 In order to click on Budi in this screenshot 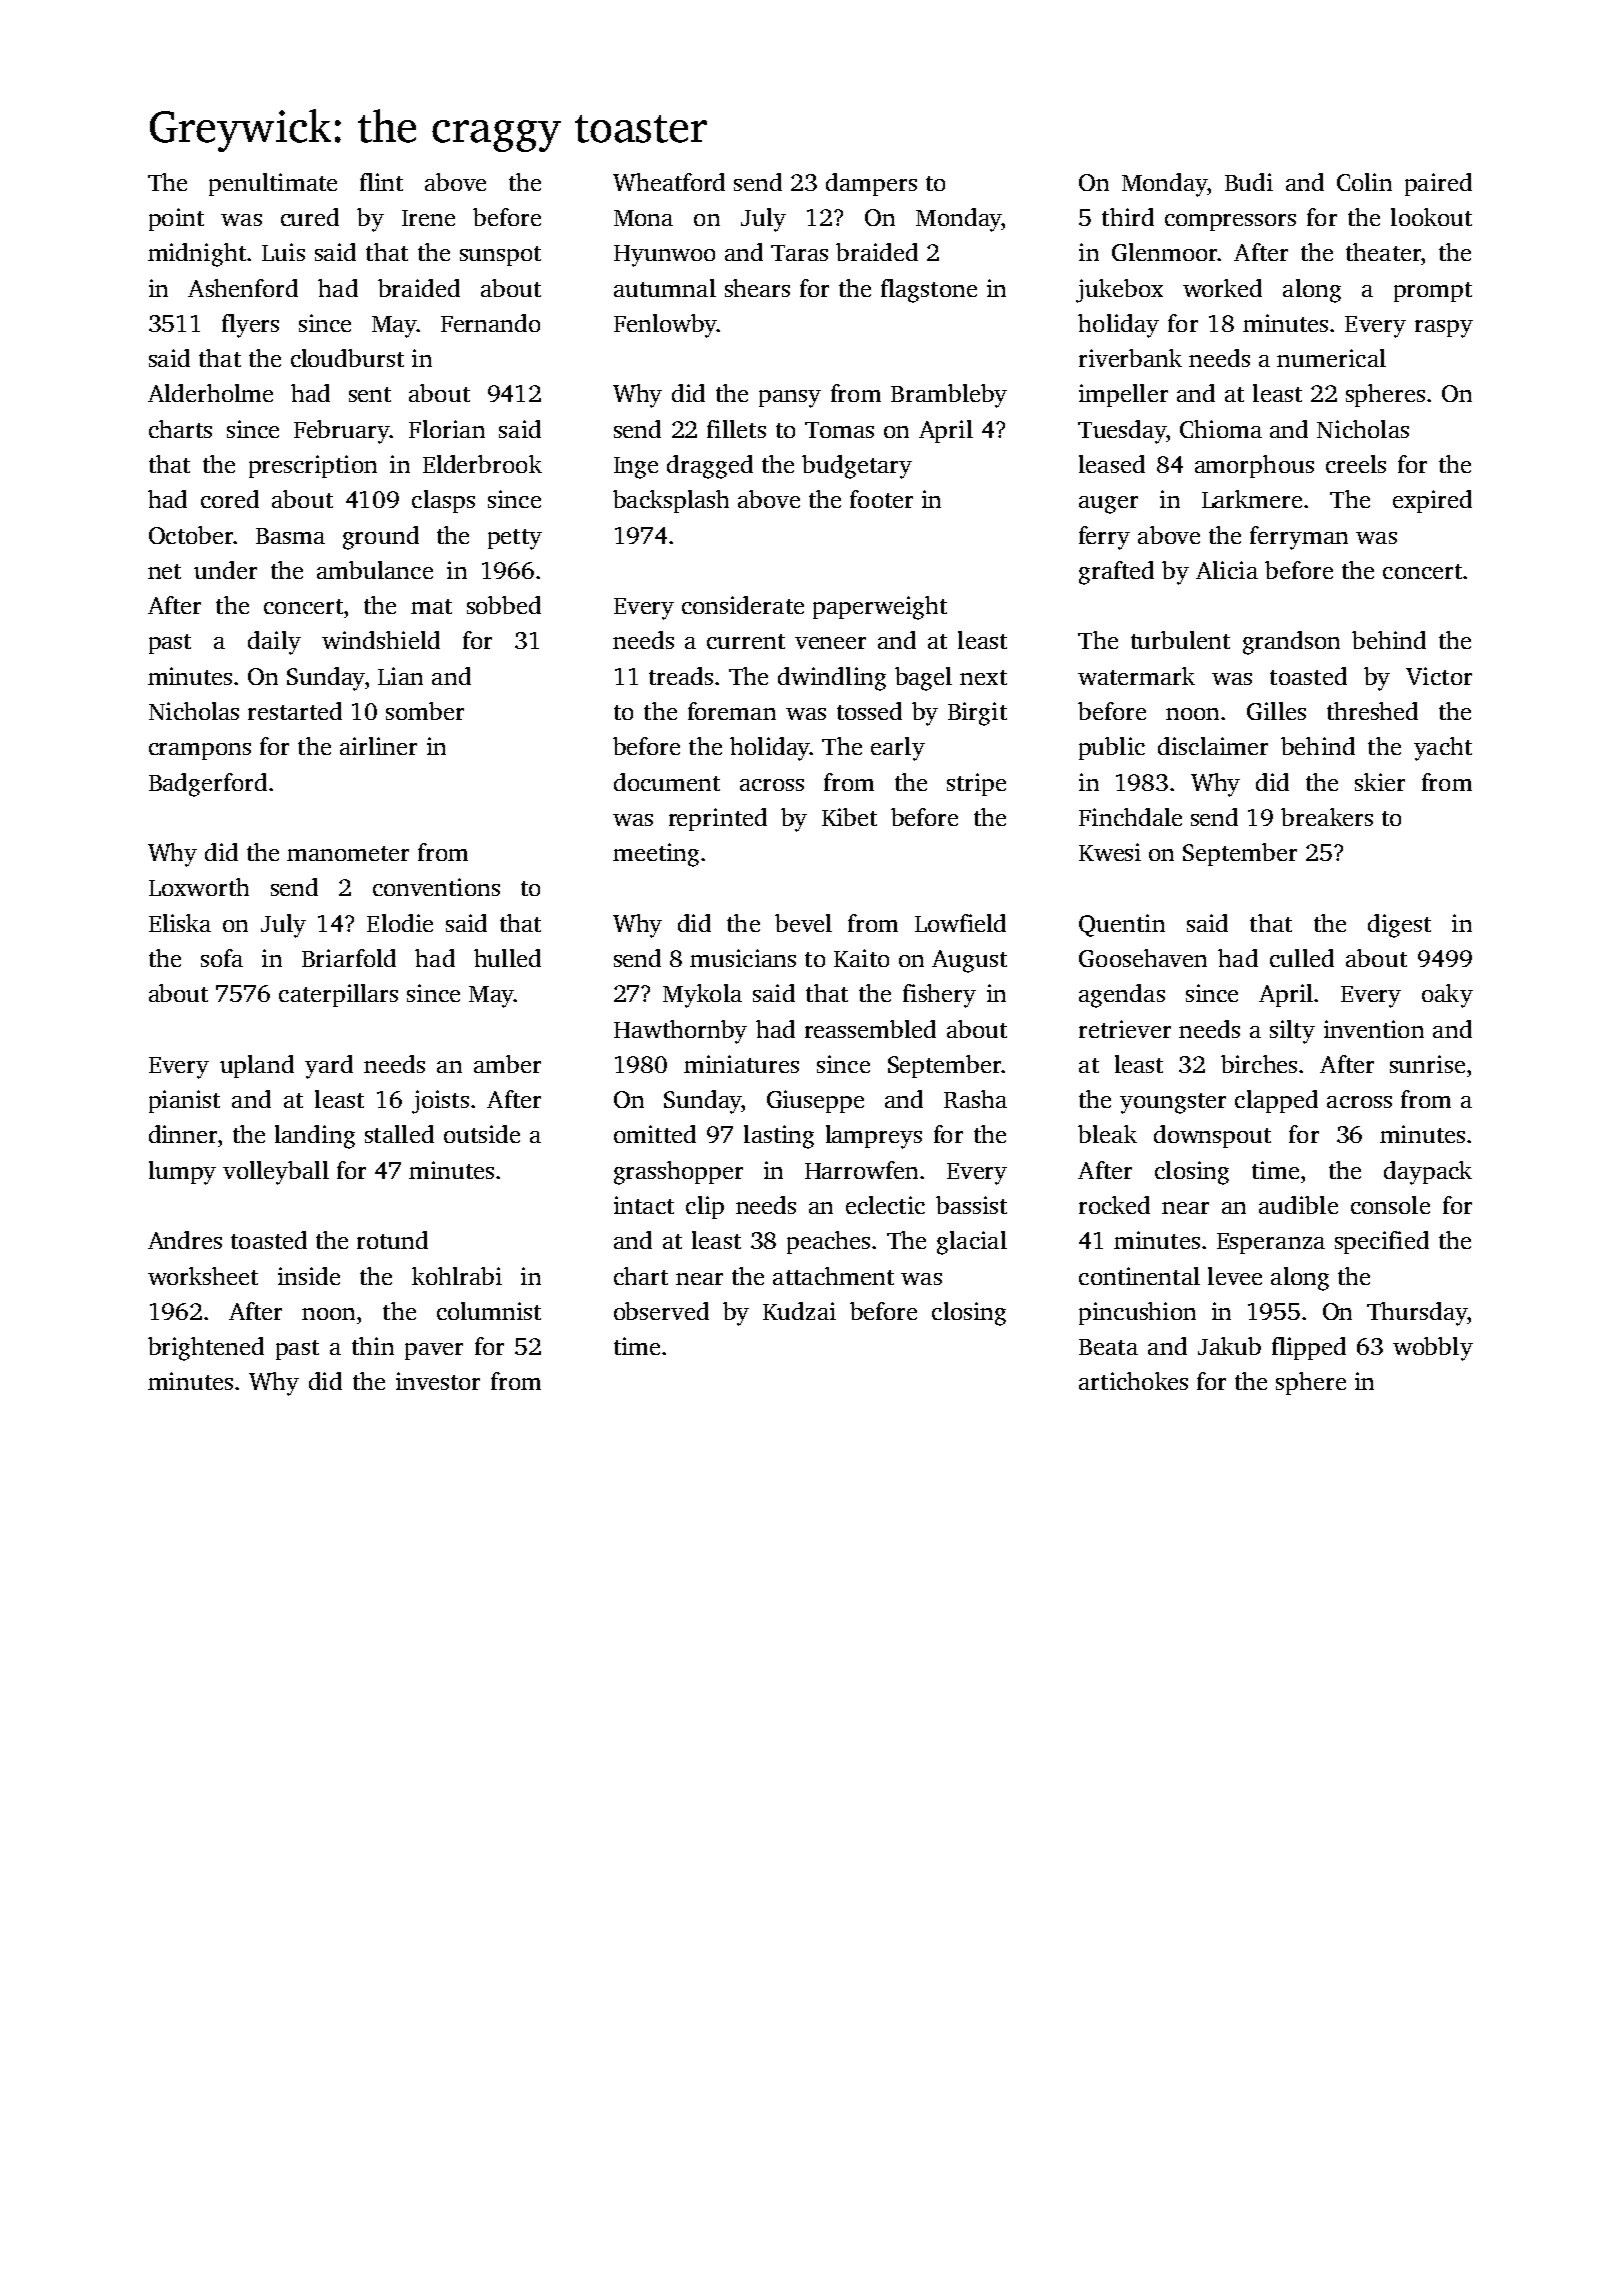, I will do `click(1249, 182)`.
